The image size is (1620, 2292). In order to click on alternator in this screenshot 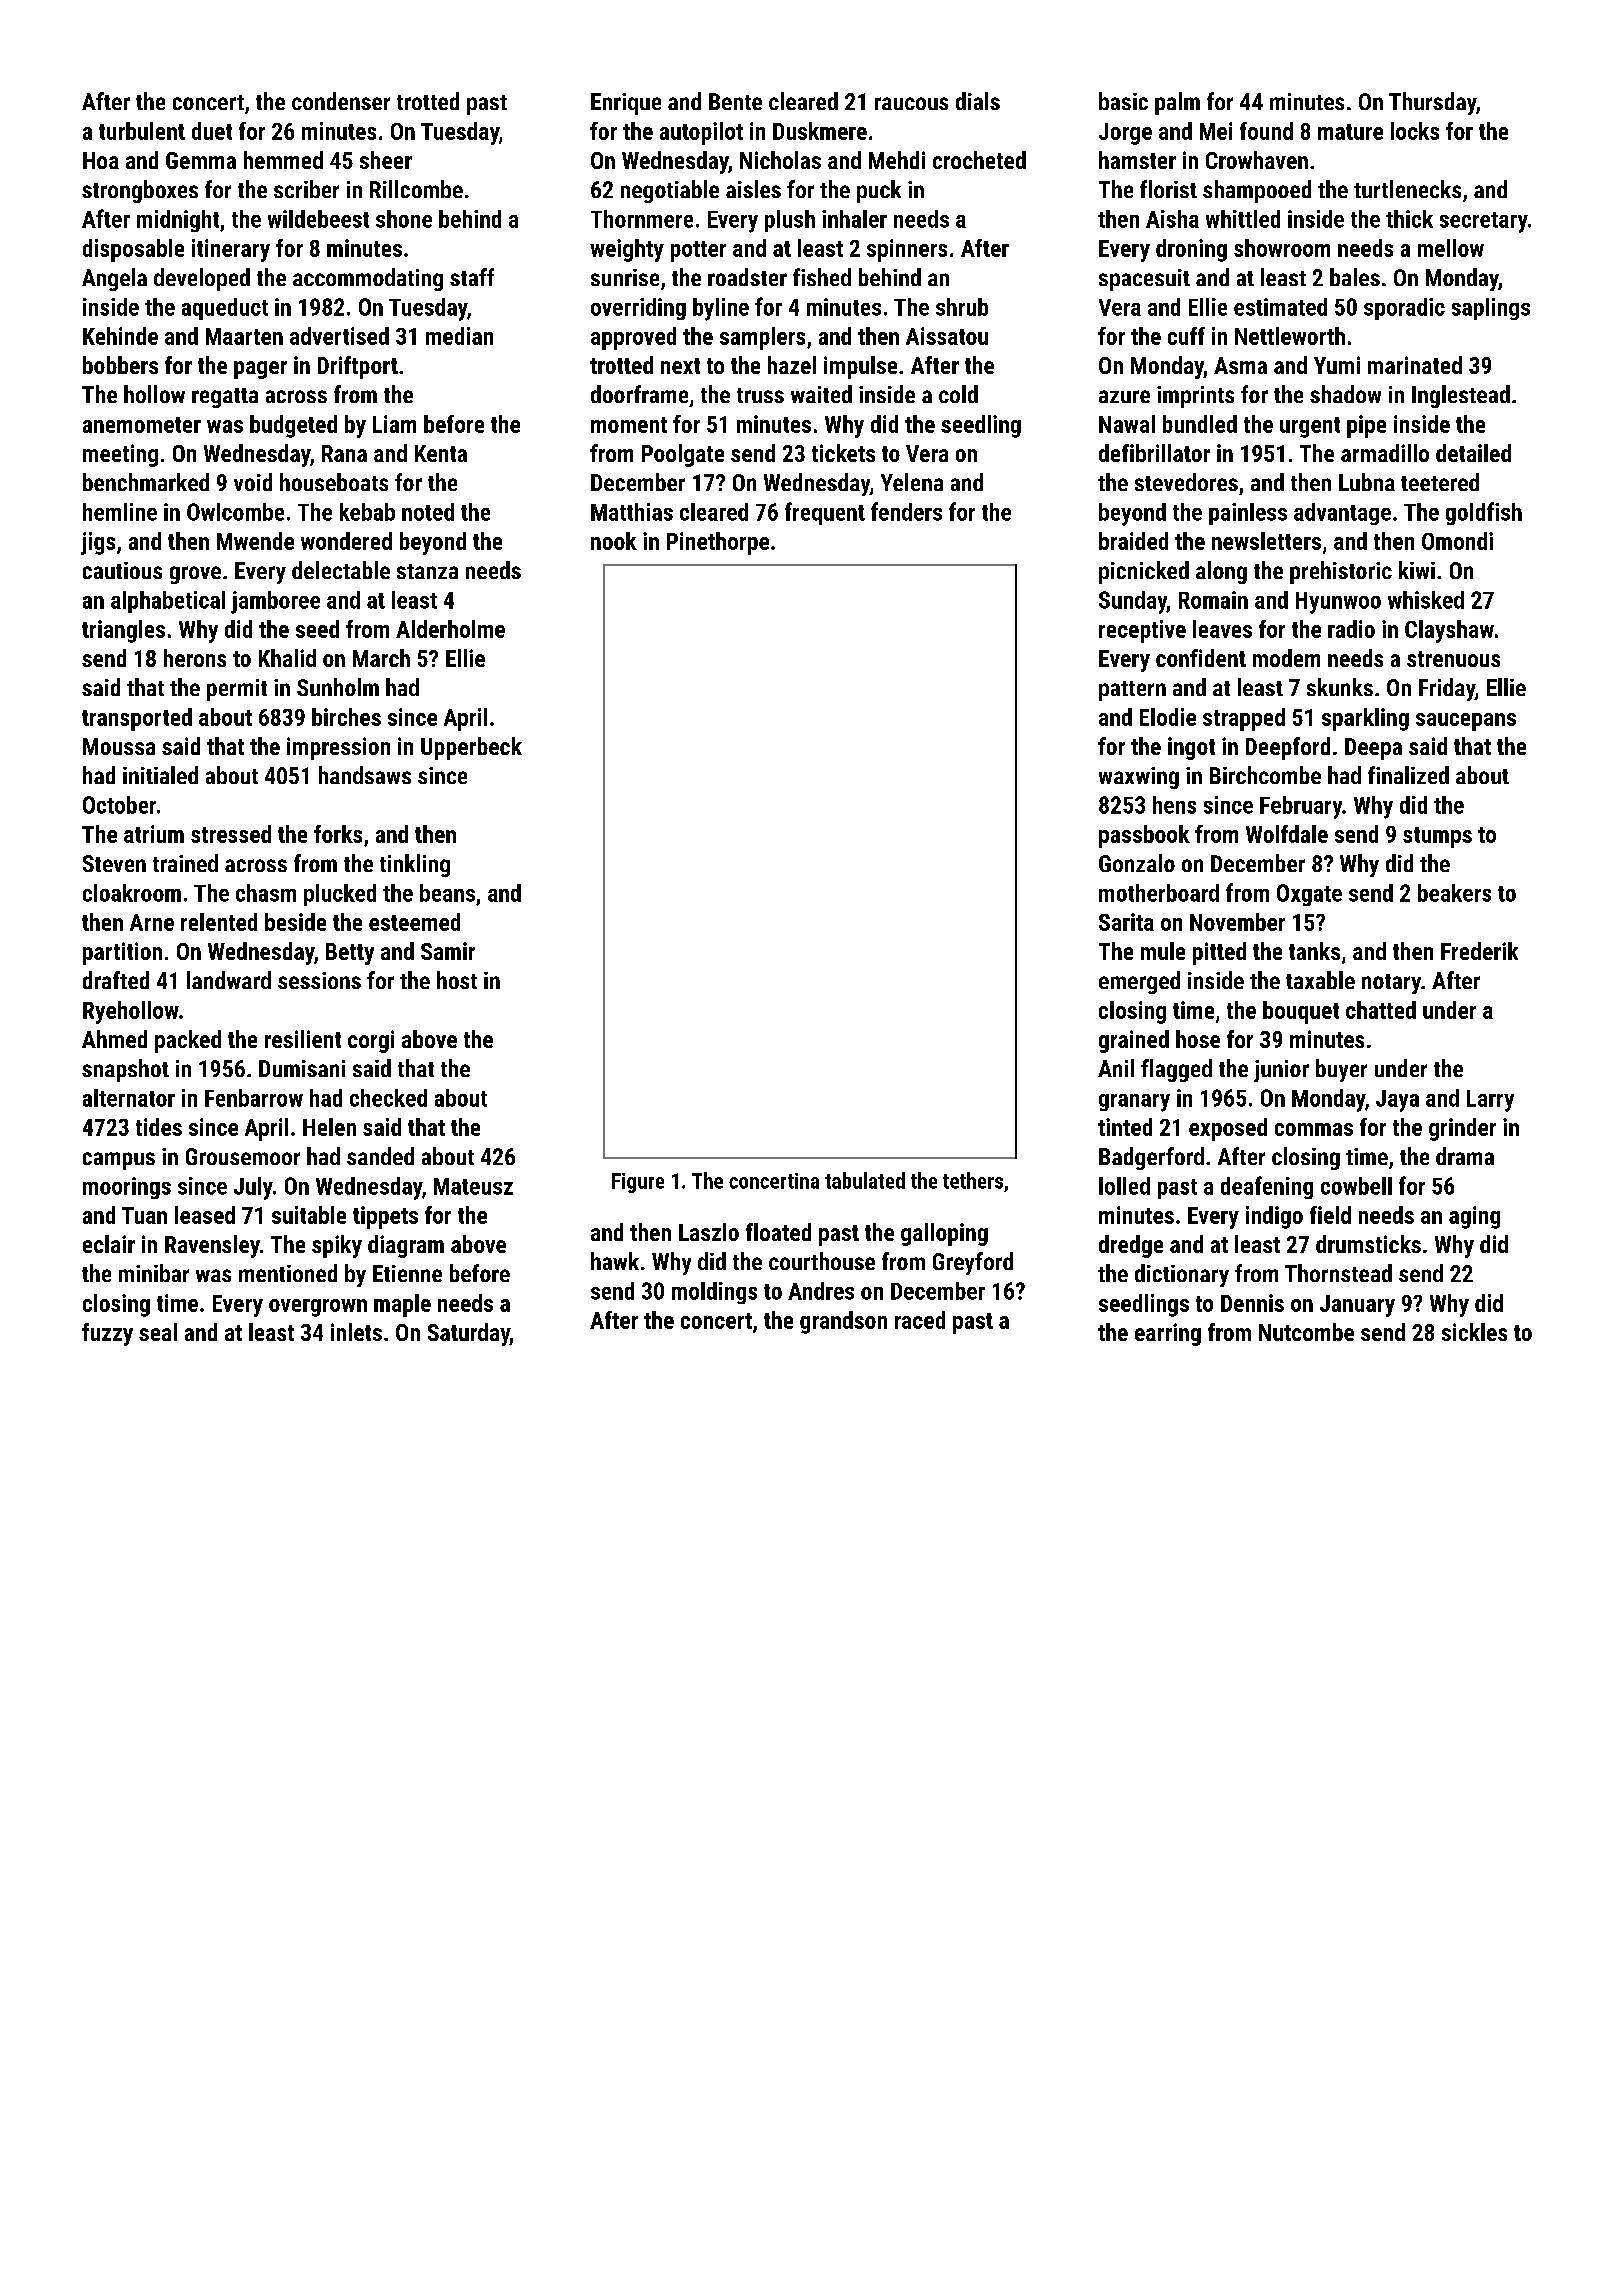, I will do `click(129, 1098)`.
